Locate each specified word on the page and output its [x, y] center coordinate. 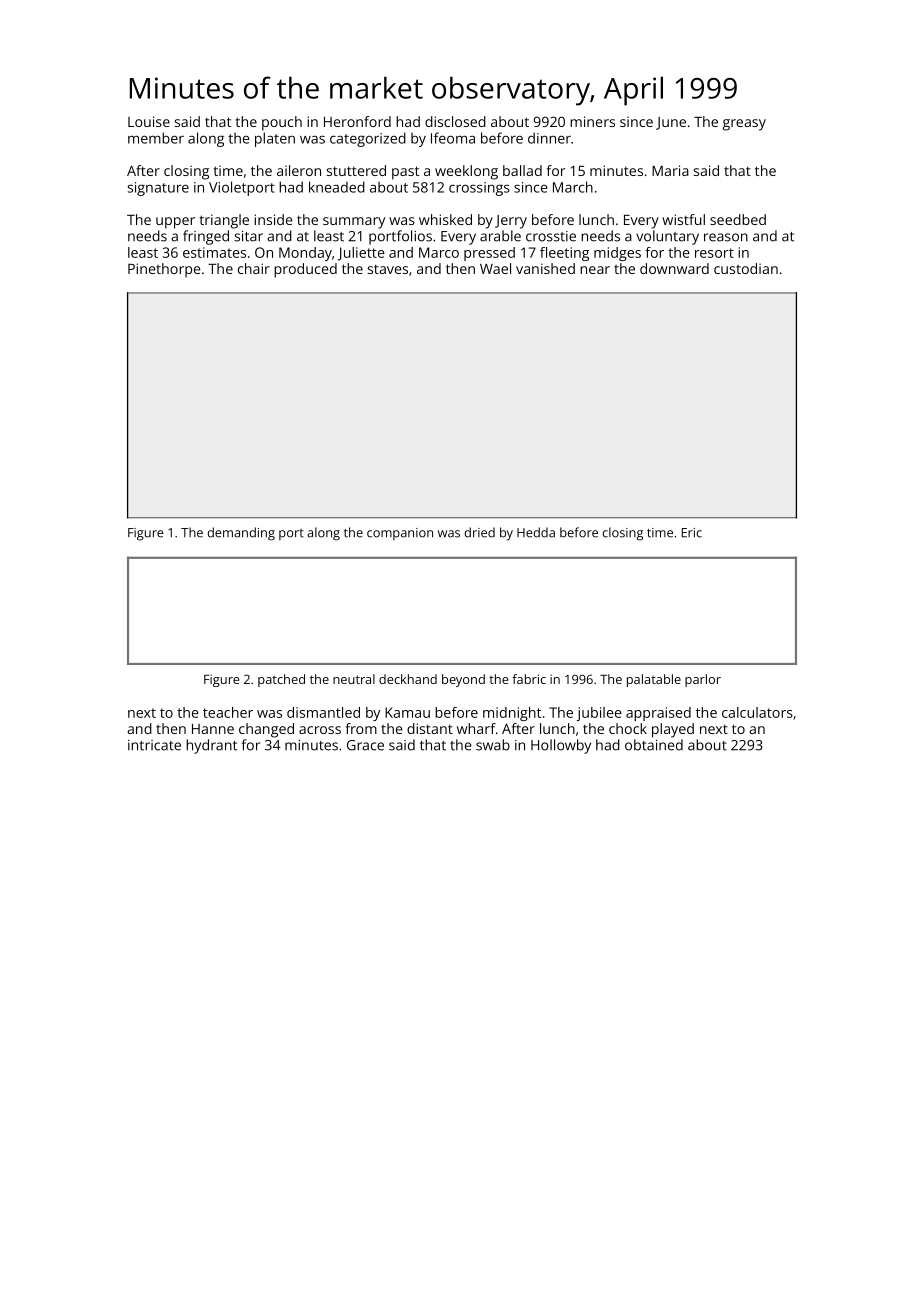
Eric [692, 533]
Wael [495, 268]
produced [305, 270]
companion [400, 534]
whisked [445, 219]
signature [158, 189]
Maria [670, 170]
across [320, 730]
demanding [241, 534]
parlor [703, 680]
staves [388, 269]
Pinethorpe [164, 270]
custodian [746, 268]
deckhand [408, 679]
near [595, 270]
